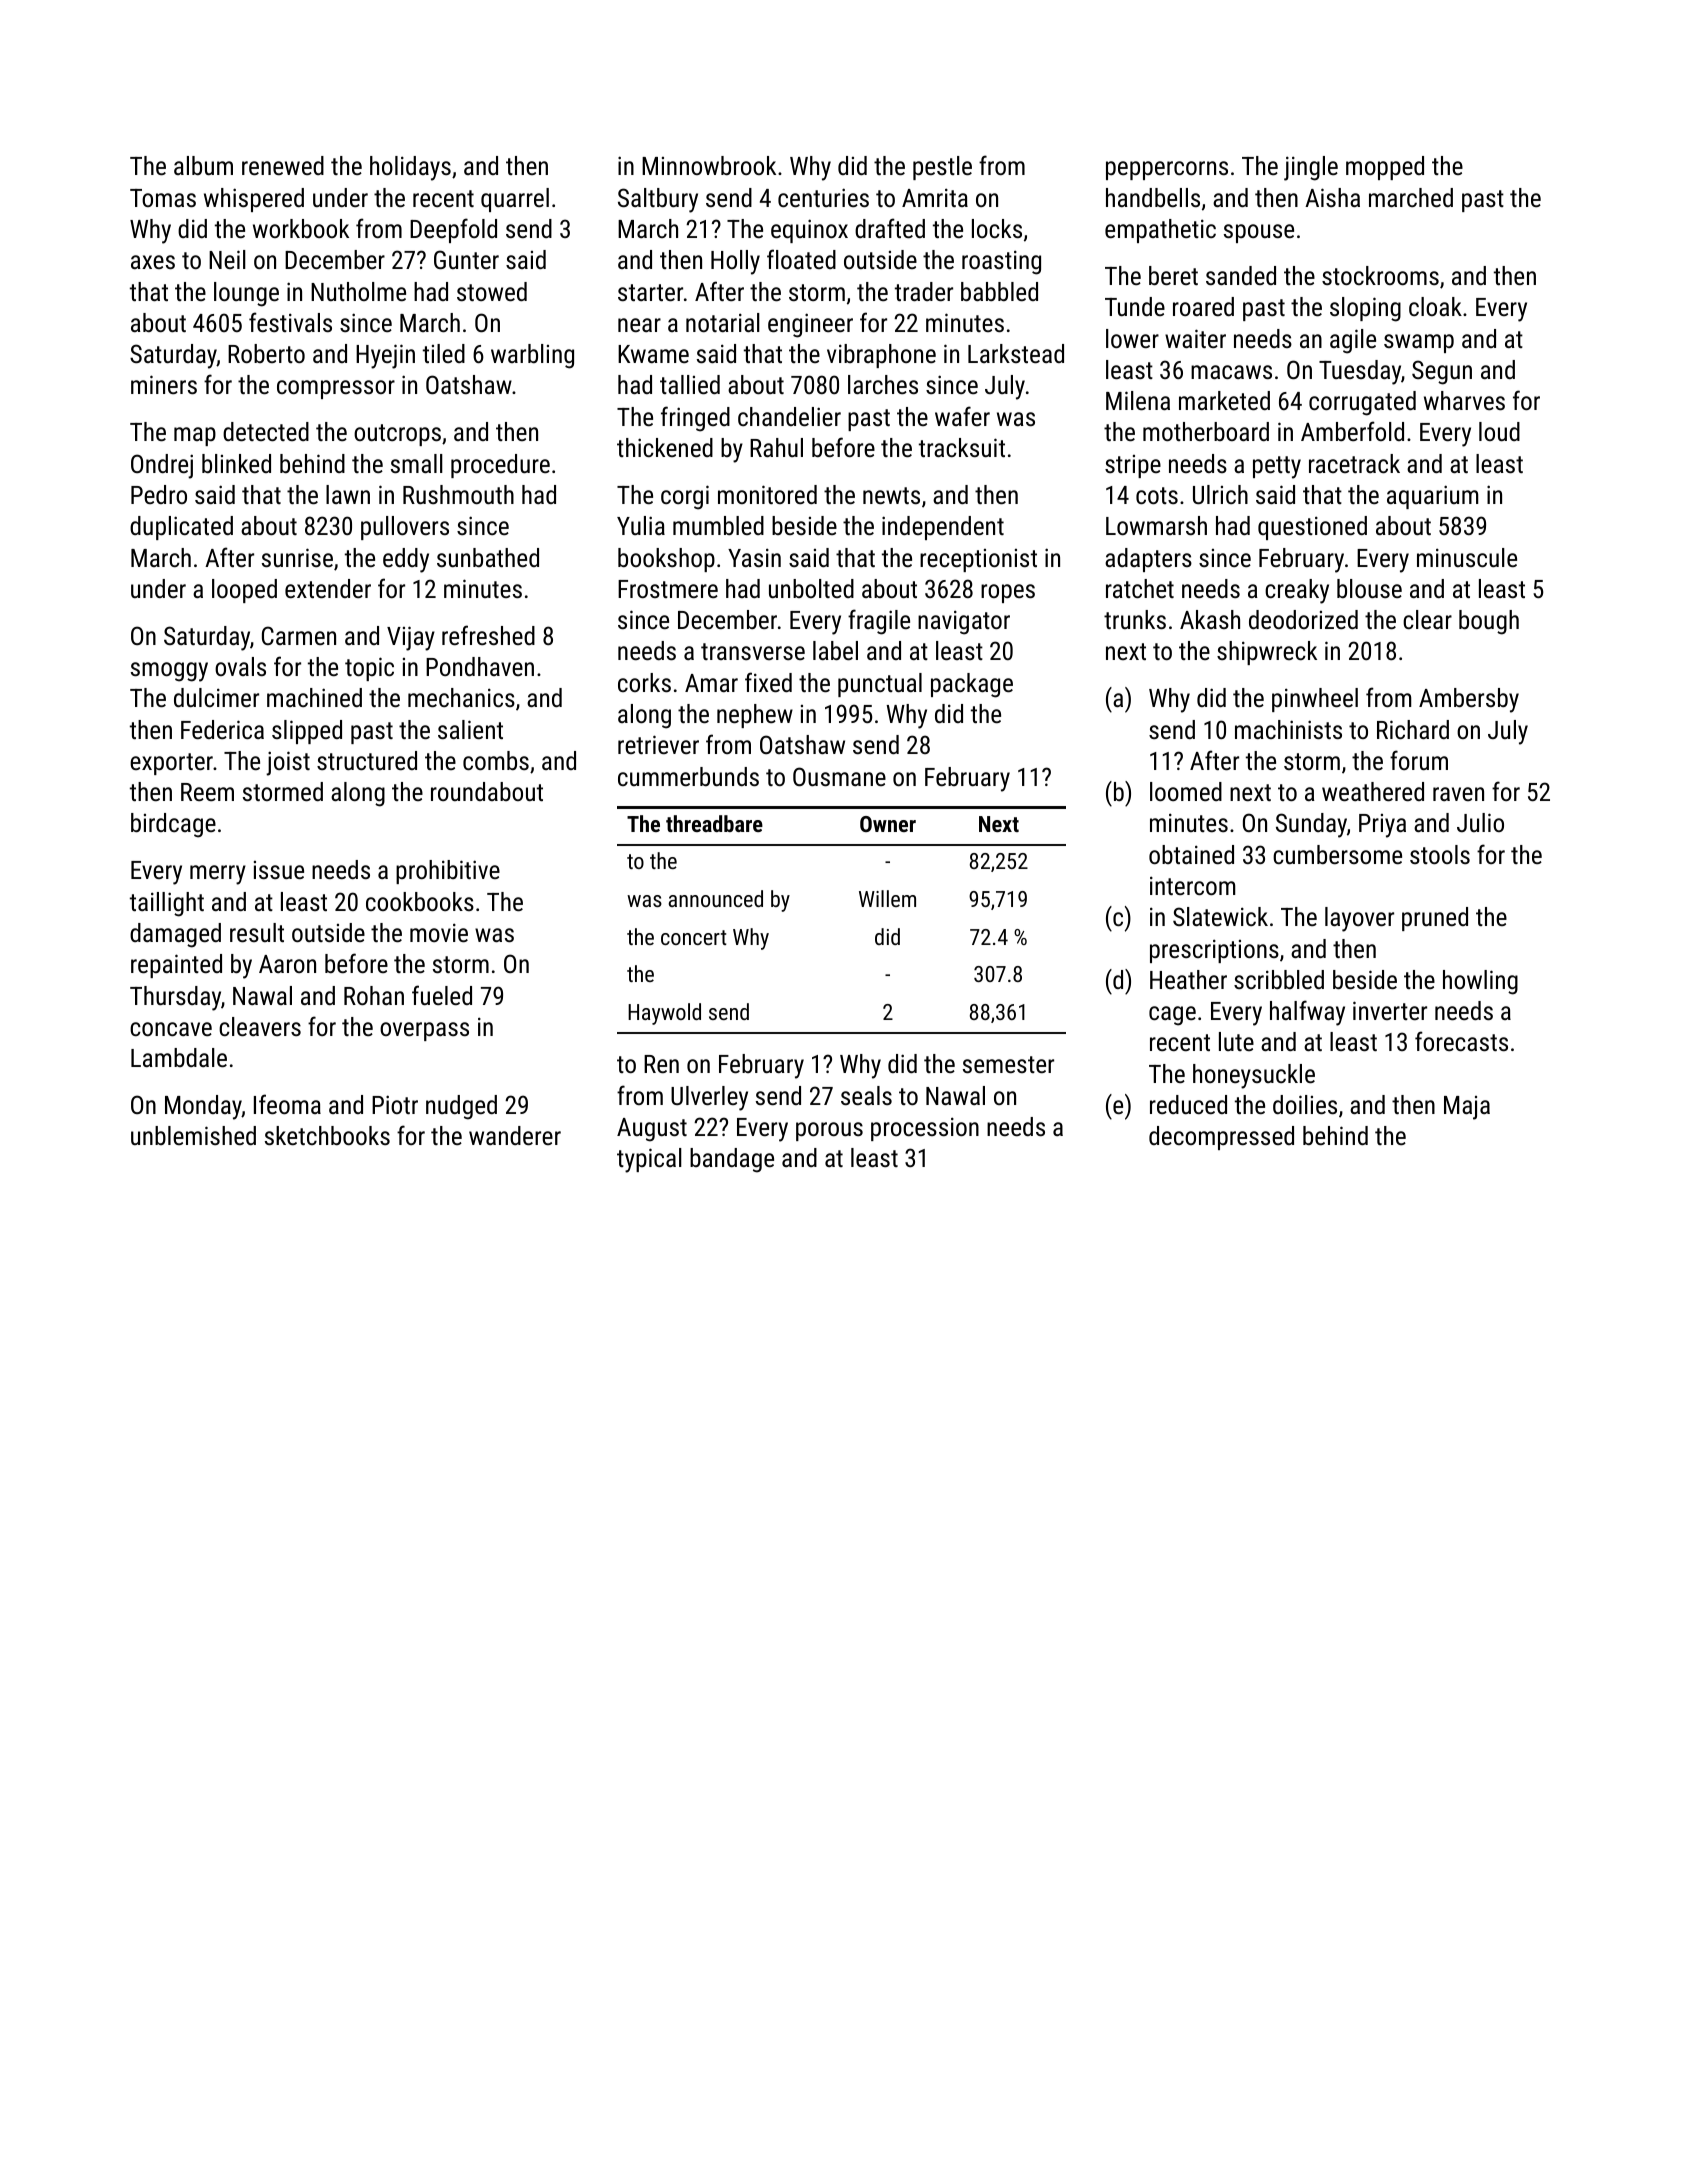 This screenshot has width=1683, height=2178. I want to click on mopped, so click(1385, 168).
